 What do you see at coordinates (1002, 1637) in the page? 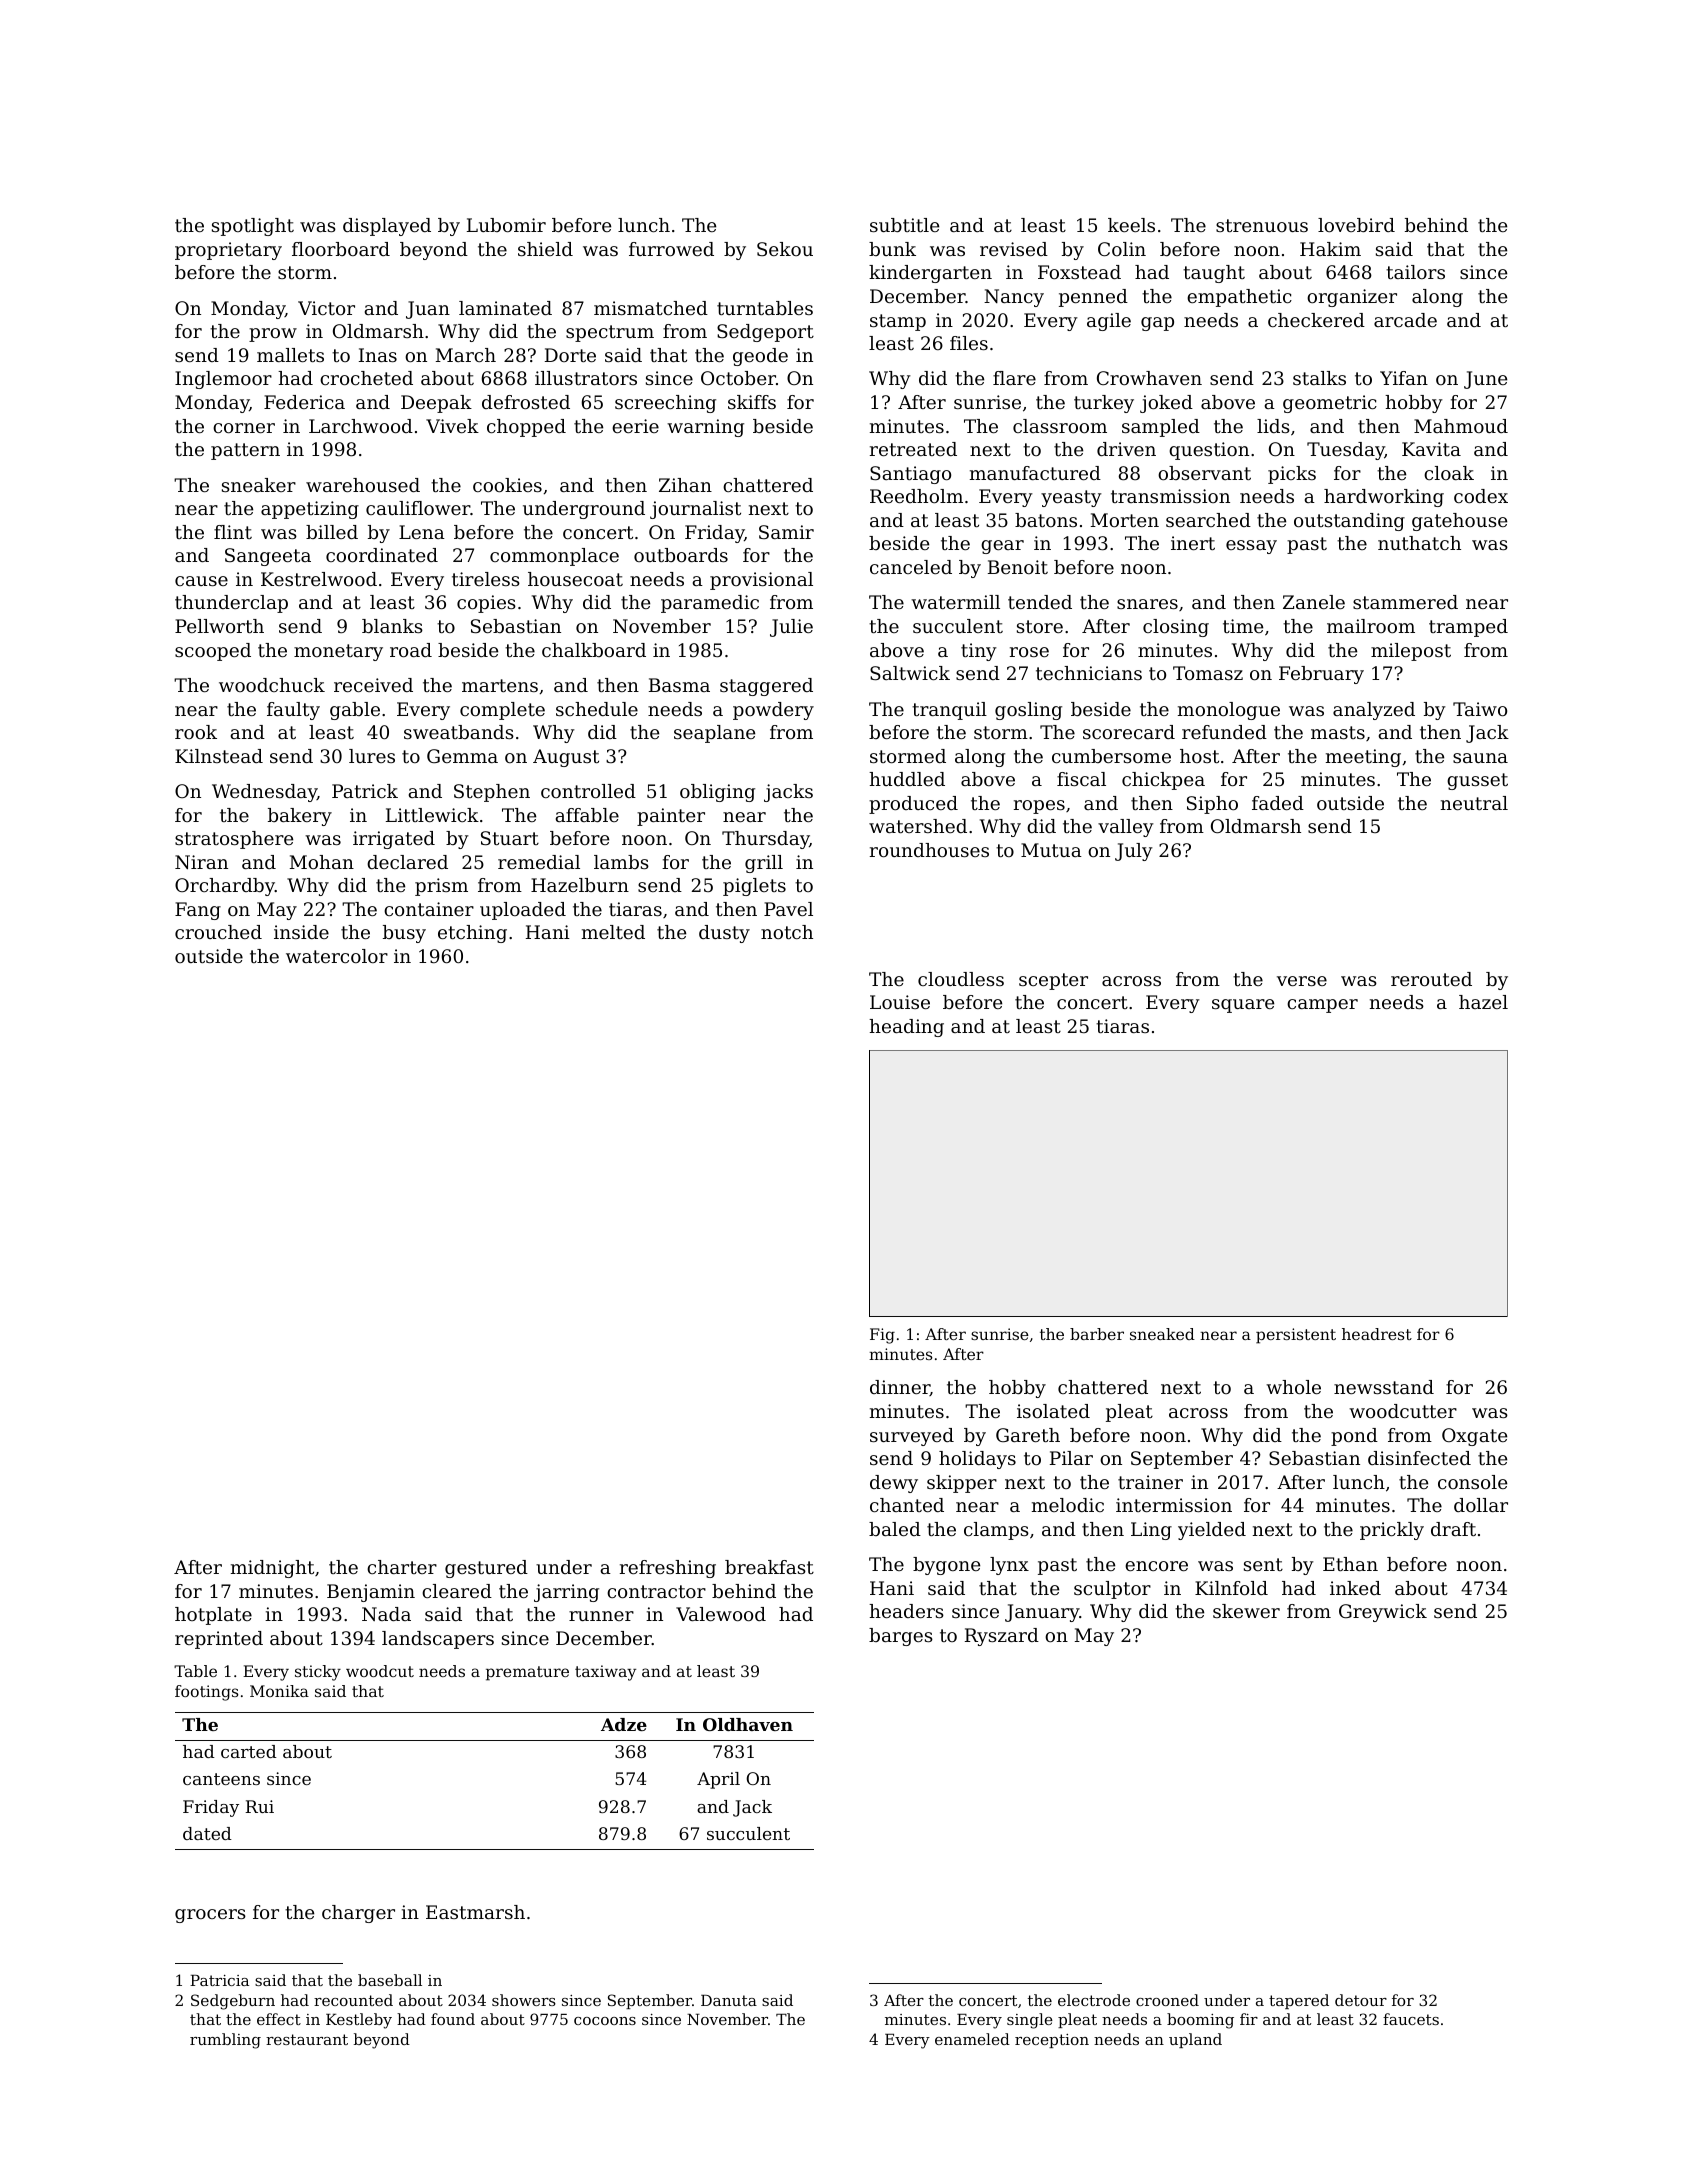
I see `Ryszard` at bounding box center [1002, 1637].
